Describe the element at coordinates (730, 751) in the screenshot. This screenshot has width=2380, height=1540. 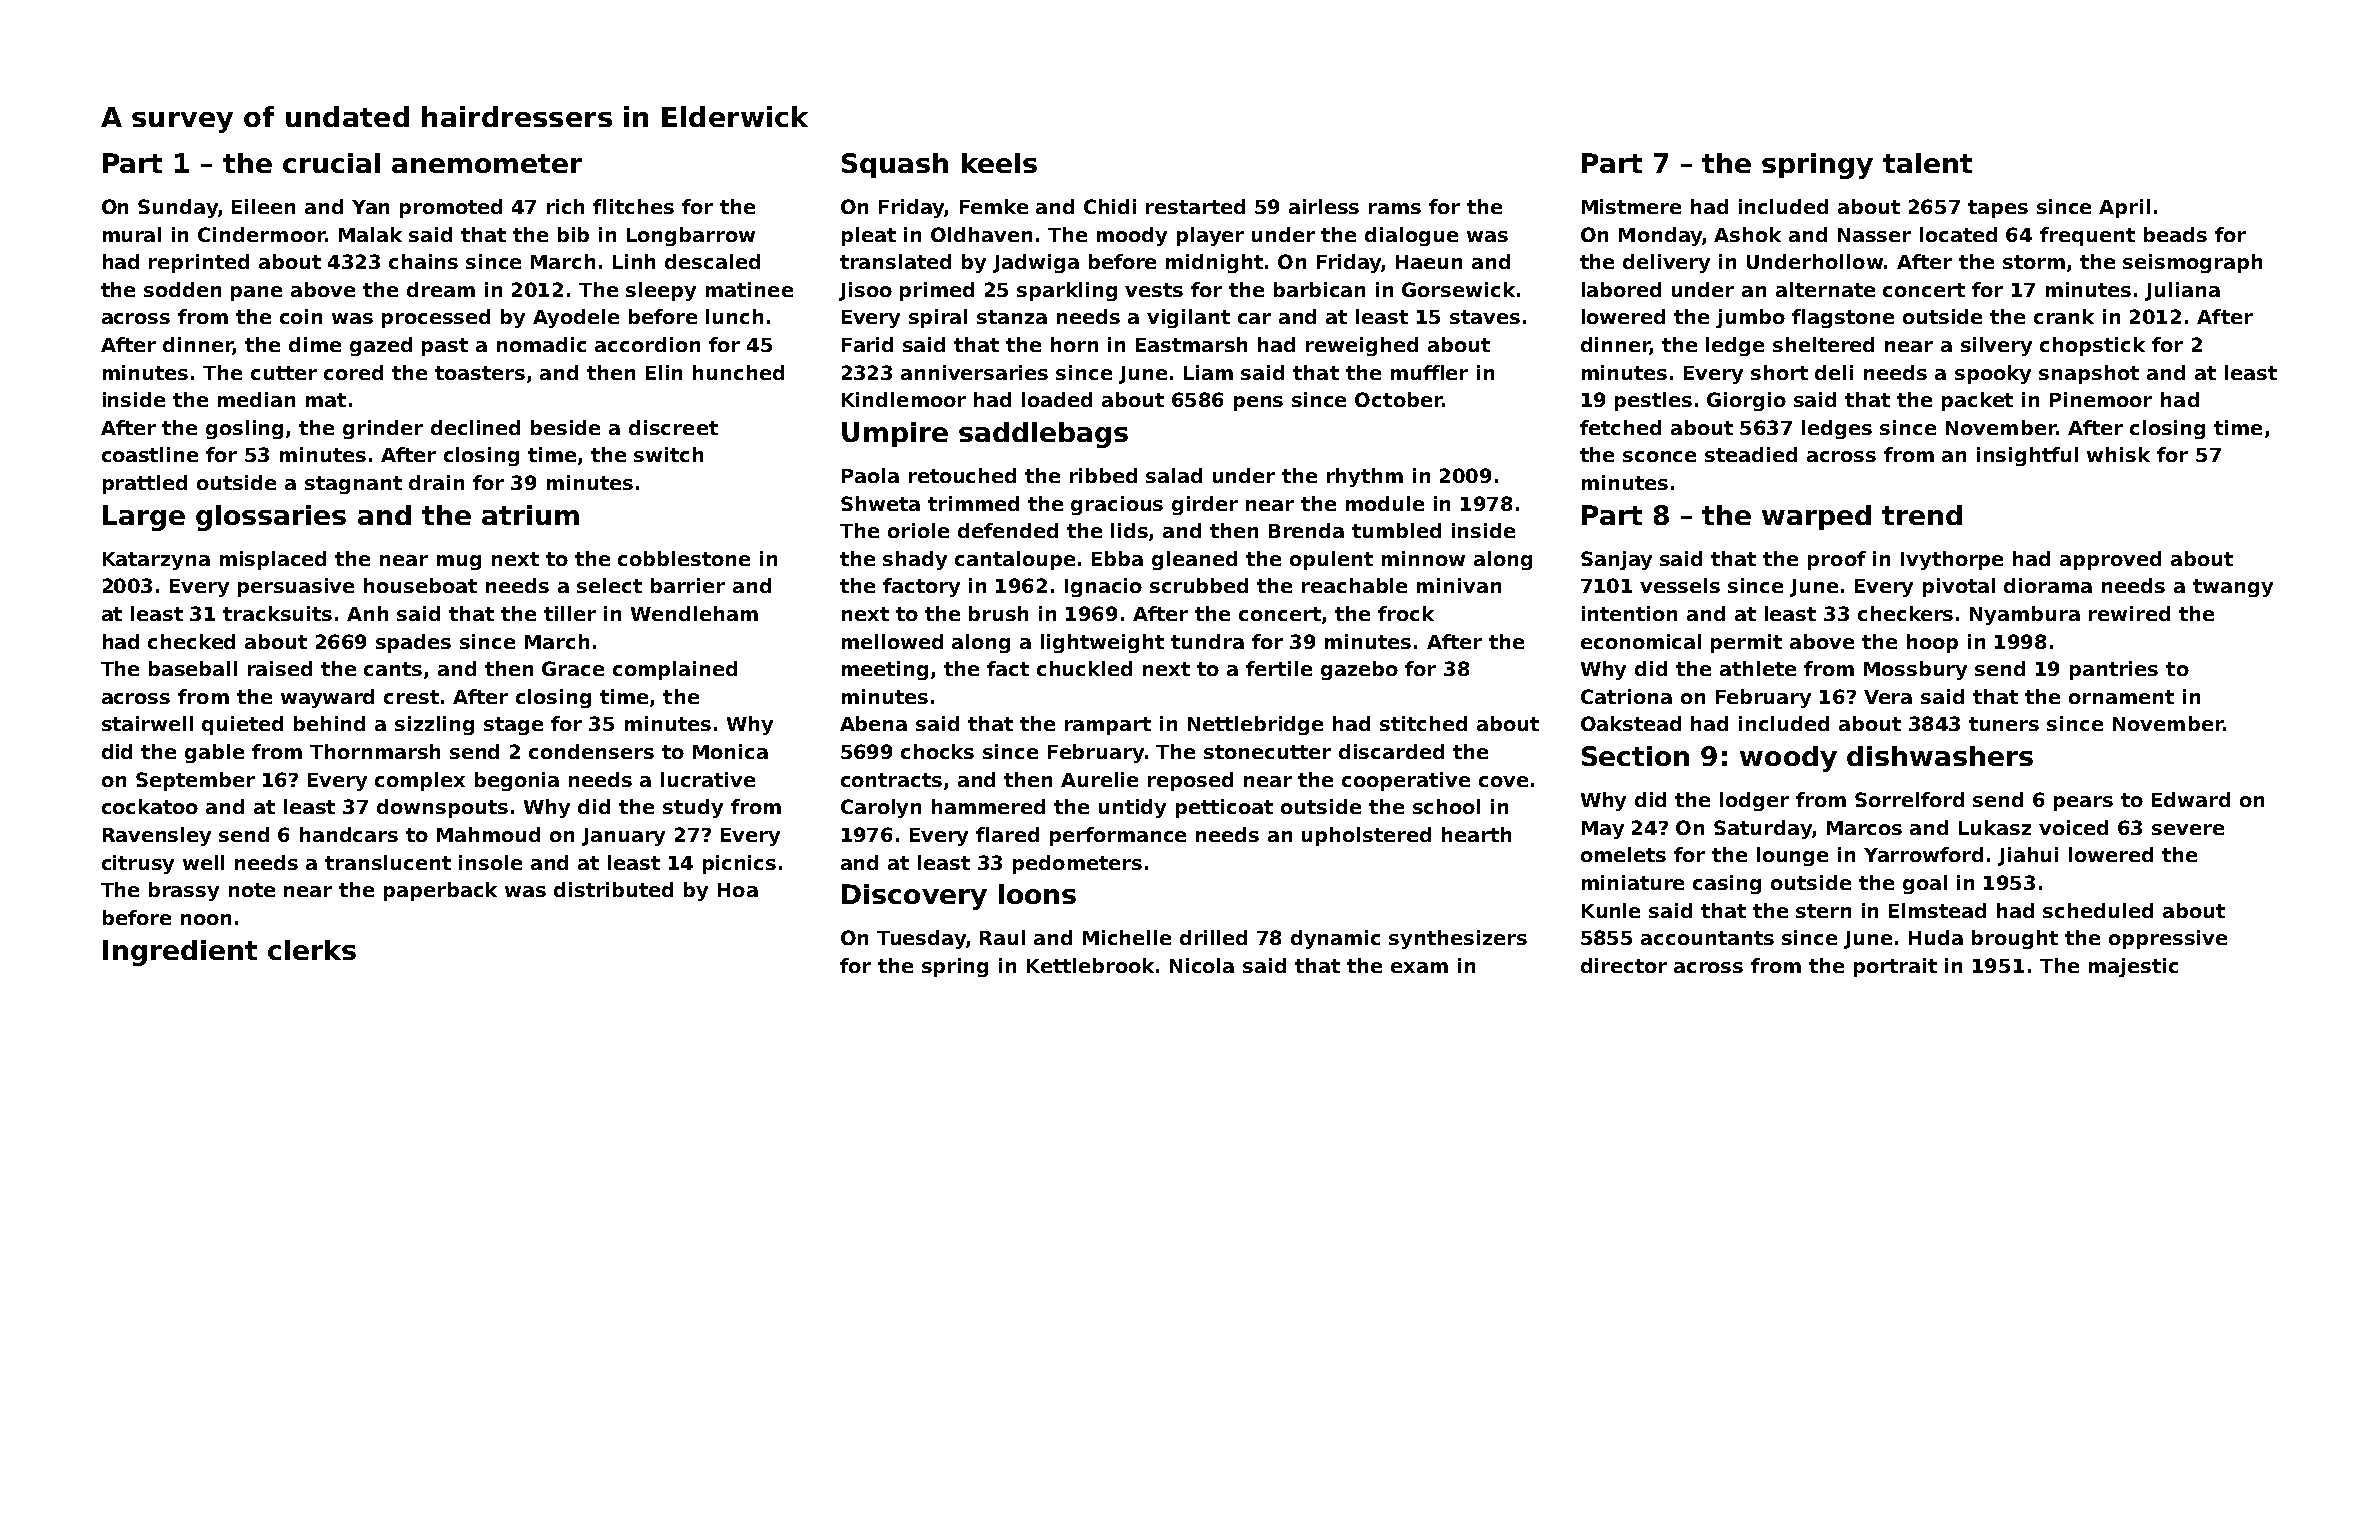
I see `Monica` at that location.
